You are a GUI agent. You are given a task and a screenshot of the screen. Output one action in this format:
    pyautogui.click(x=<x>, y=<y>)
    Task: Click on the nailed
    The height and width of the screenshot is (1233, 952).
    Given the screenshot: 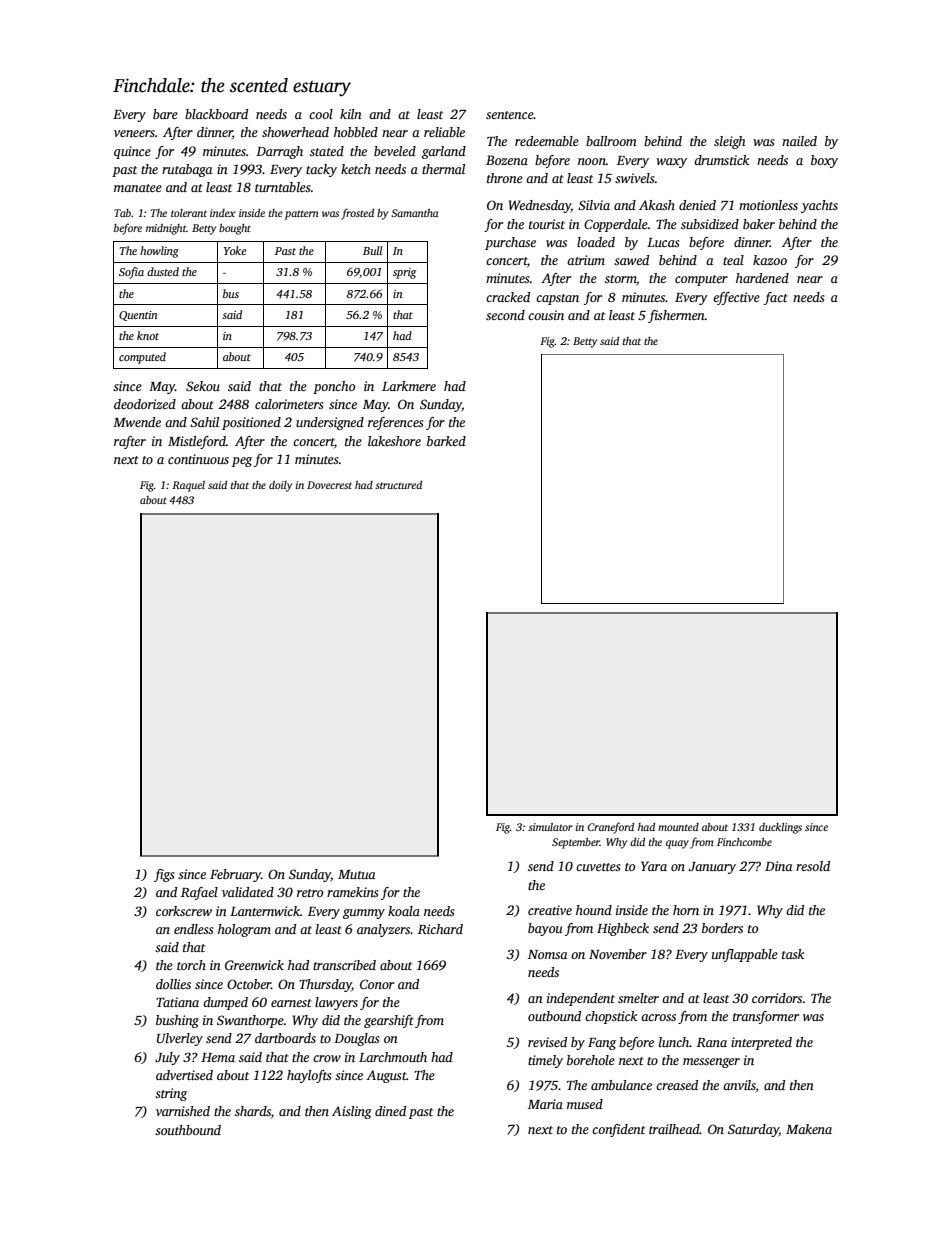 What is the action you would take?
    pyautogui.click(x=799, y=141)
